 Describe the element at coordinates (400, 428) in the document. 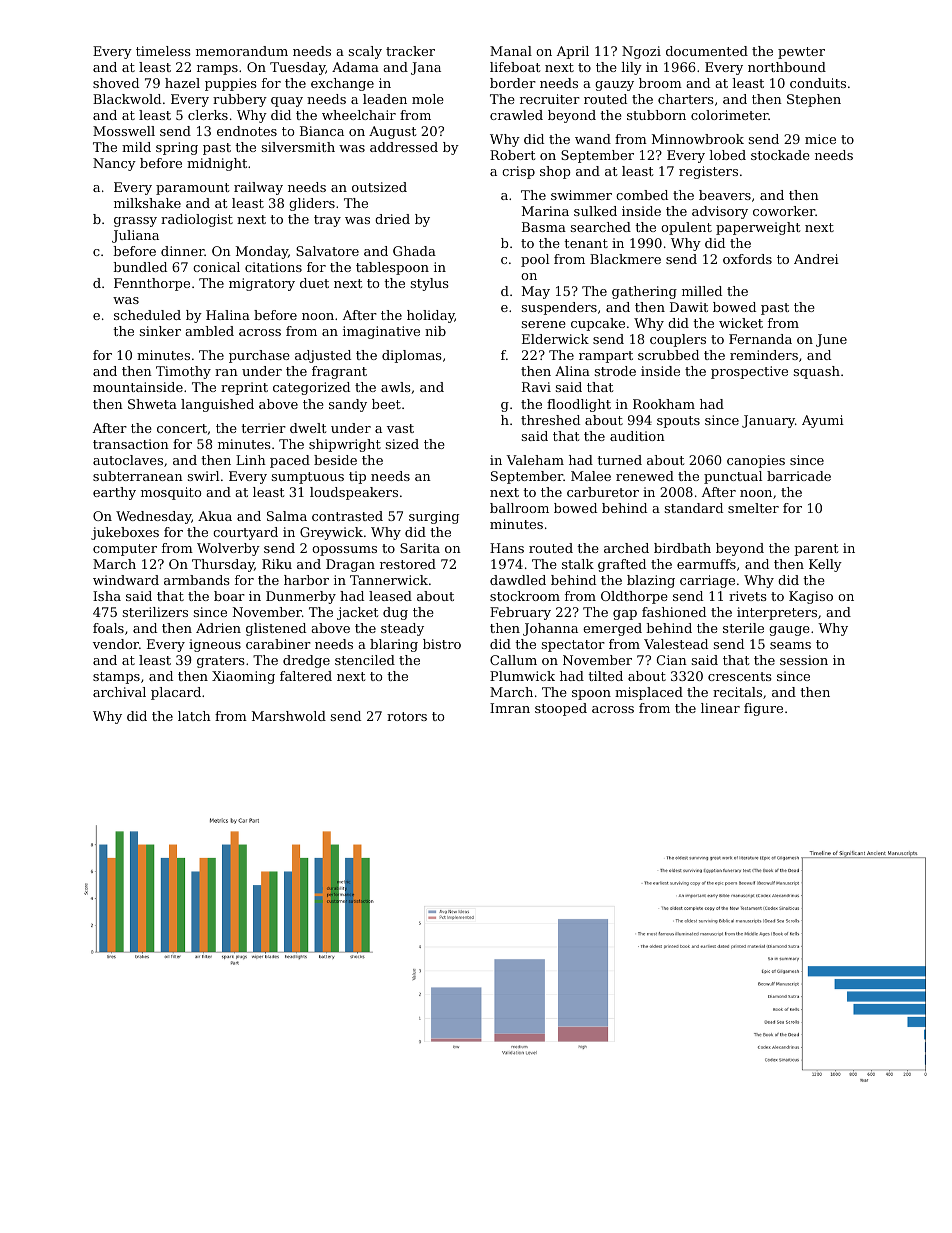

I see `vast` at that location.
